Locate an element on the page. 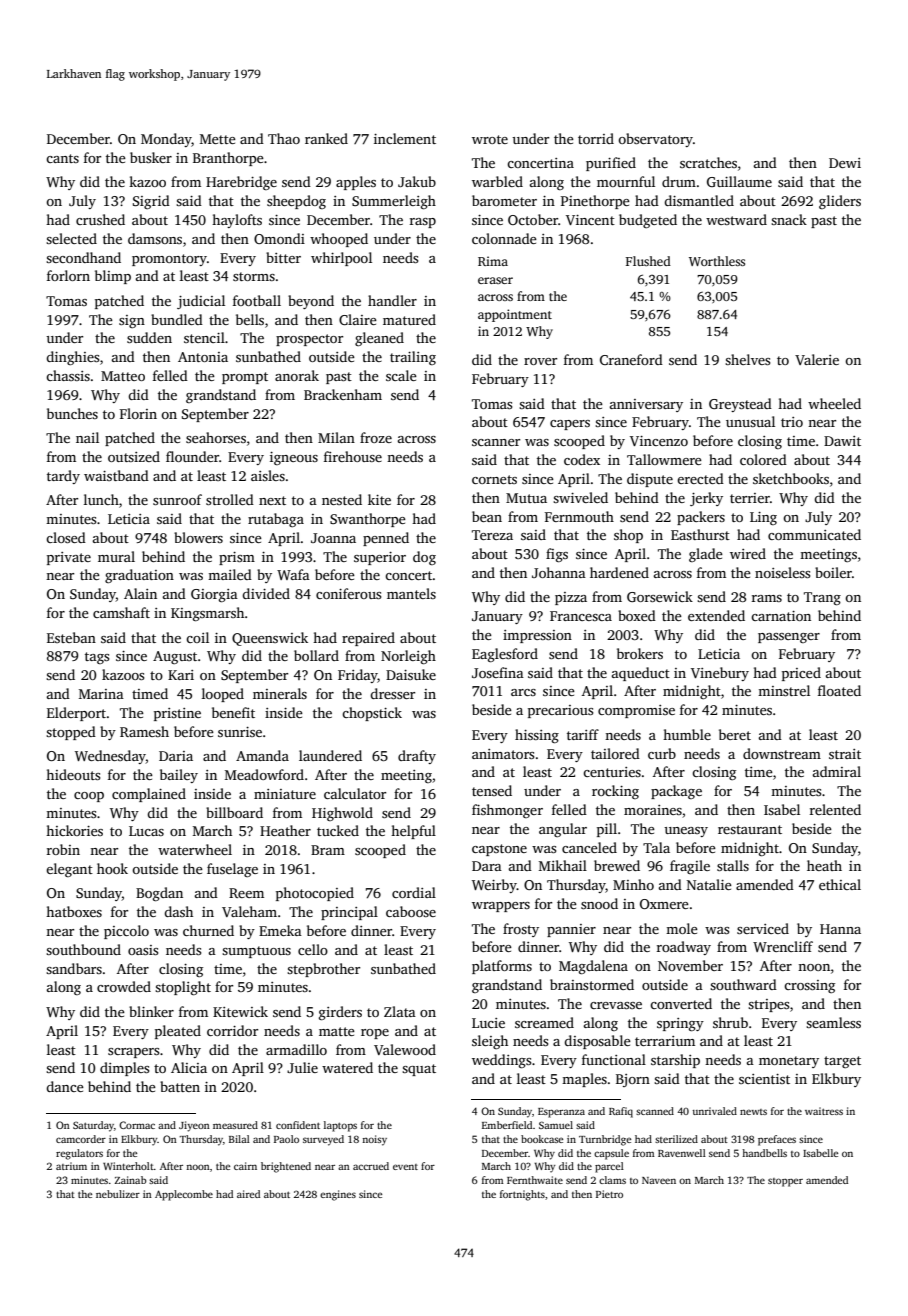 The height and width of the page is (1316, 908). anniversary is located at coordinates (646, 405).
